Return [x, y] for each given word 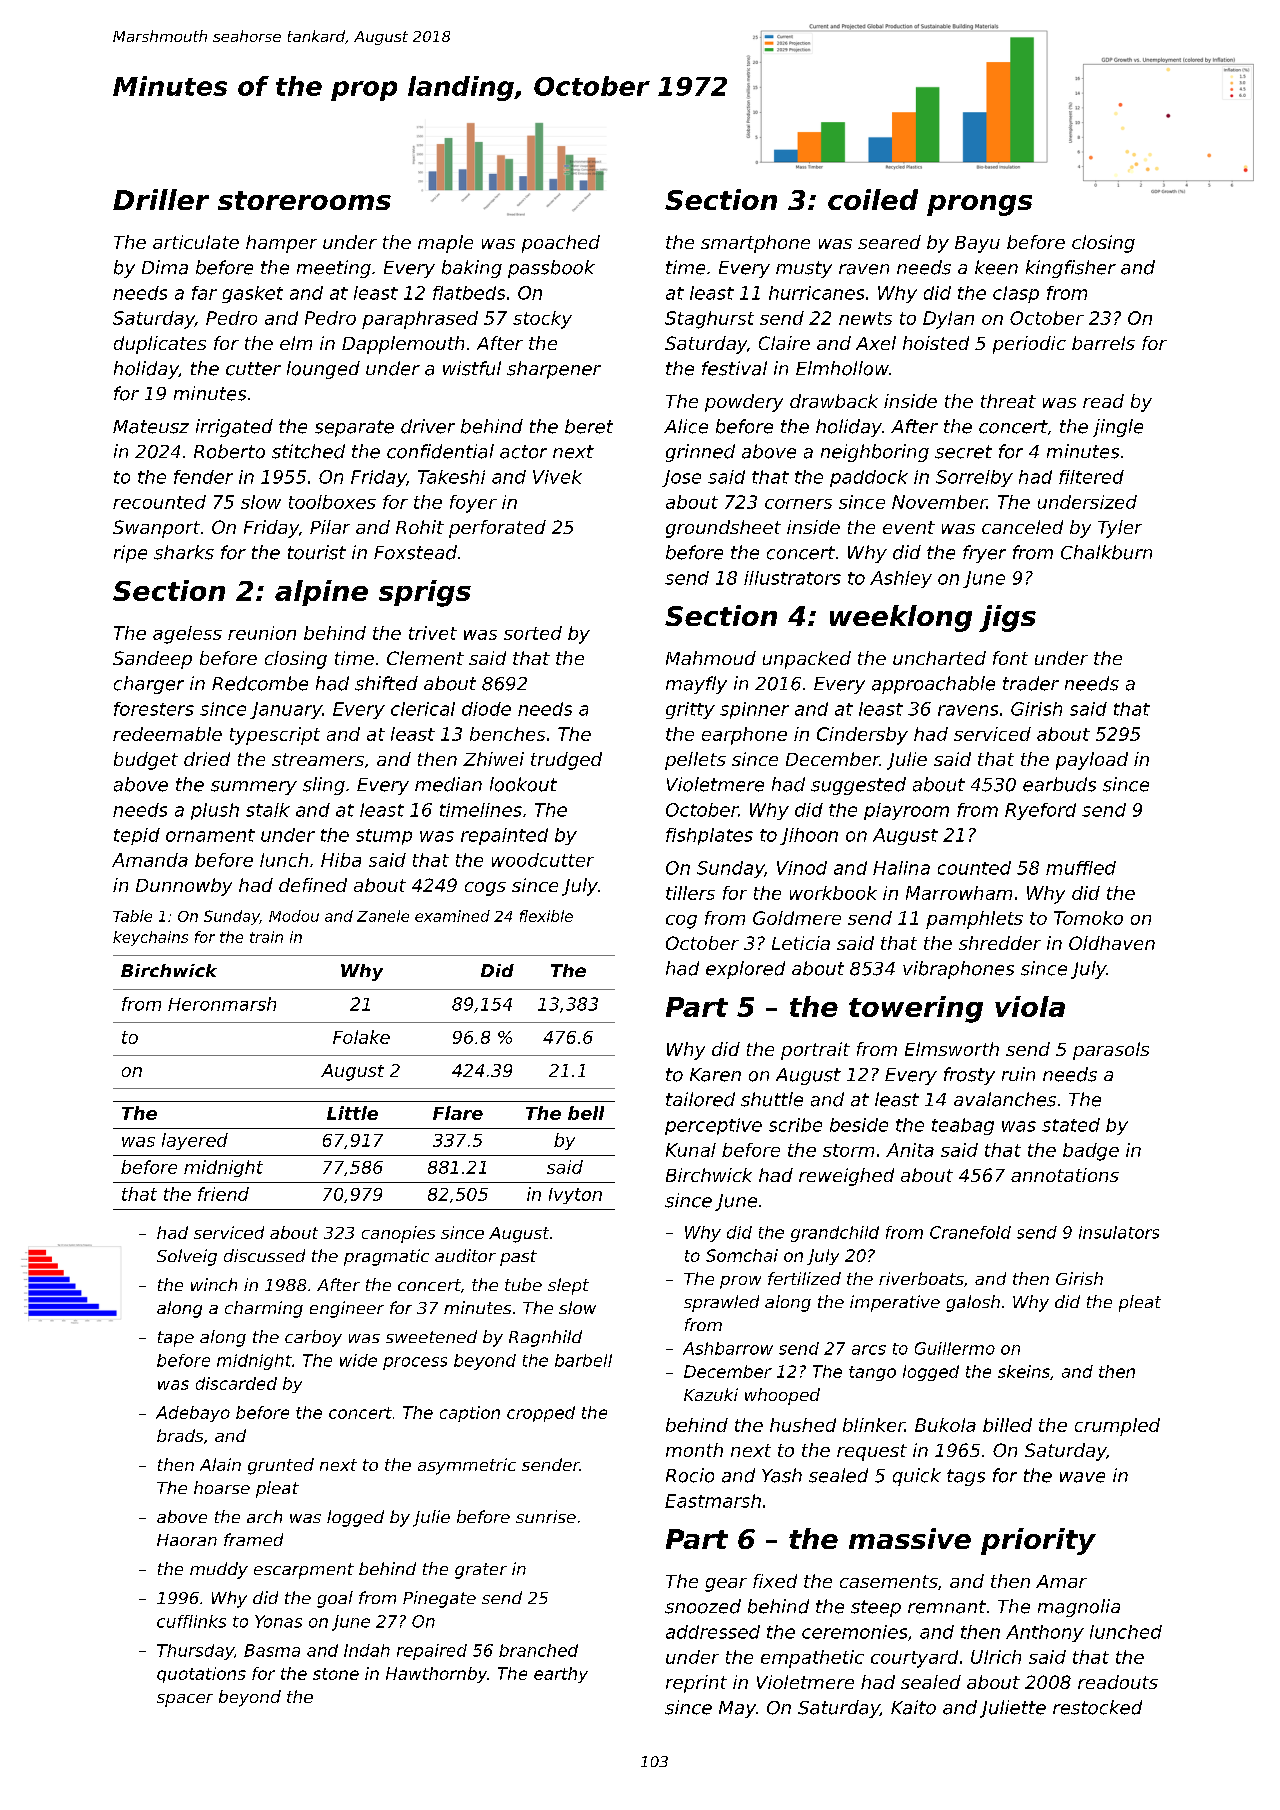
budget [146, 761]
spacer [185, 1700]
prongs [979, 205]
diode [486, 709]
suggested [858, 786]
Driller [161, 199]
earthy [561, 1675]
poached [561, 244]
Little [352, 1113]
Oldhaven [1112, 943]
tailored [700, 1099]
